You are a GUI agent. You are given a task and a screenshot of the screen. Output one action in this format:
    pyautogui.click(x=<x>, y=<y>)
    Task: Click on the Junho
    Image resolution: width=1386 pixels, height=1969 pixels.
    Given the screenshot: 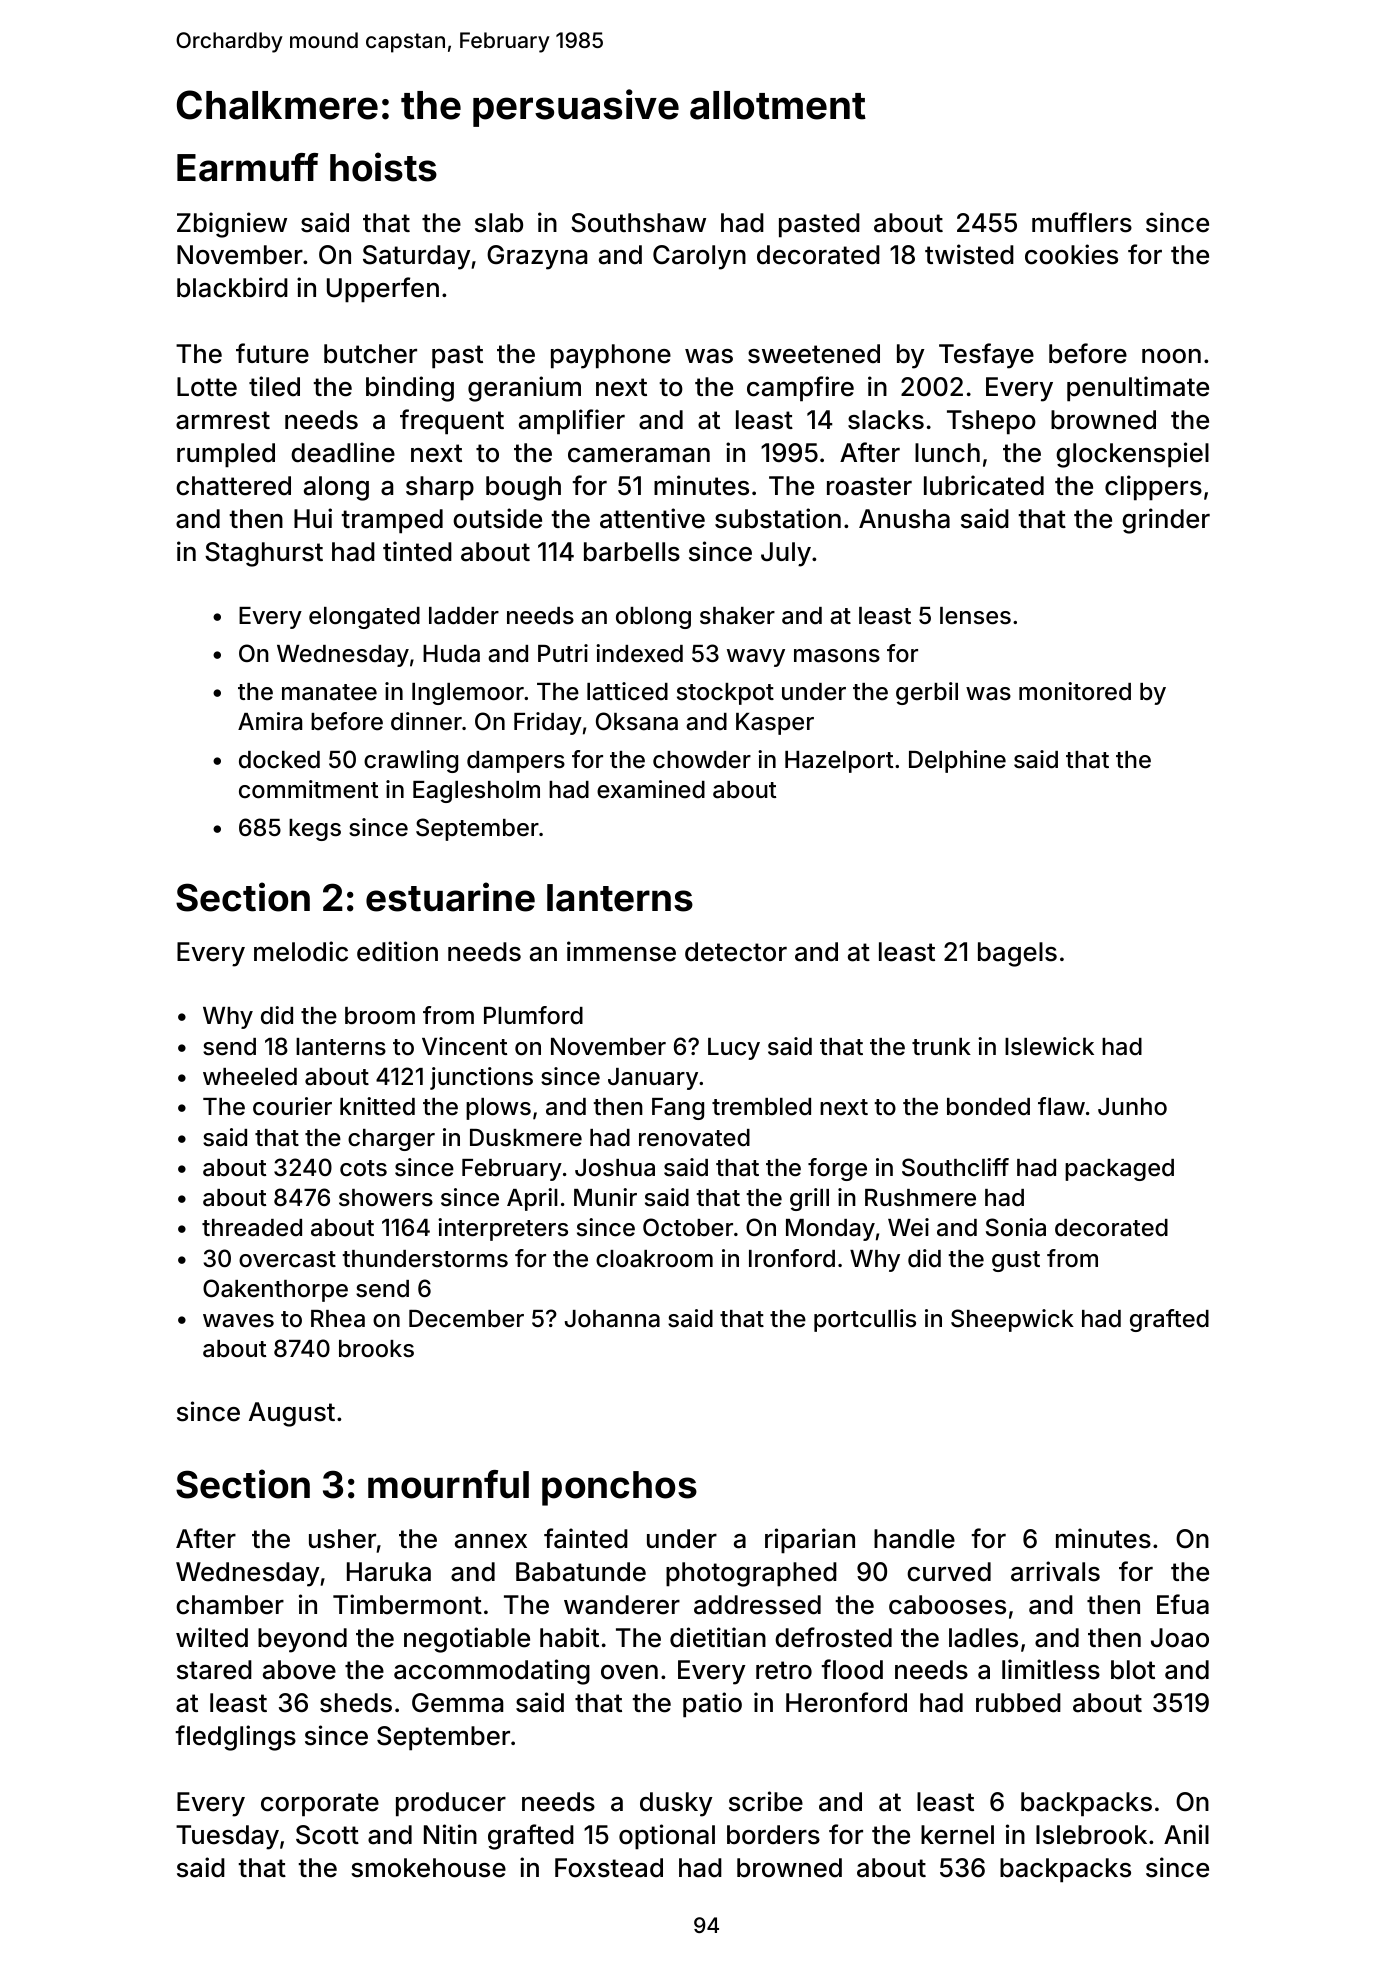 What is the action you would take?
    pyautogui.click(x=1132, y=1107)
